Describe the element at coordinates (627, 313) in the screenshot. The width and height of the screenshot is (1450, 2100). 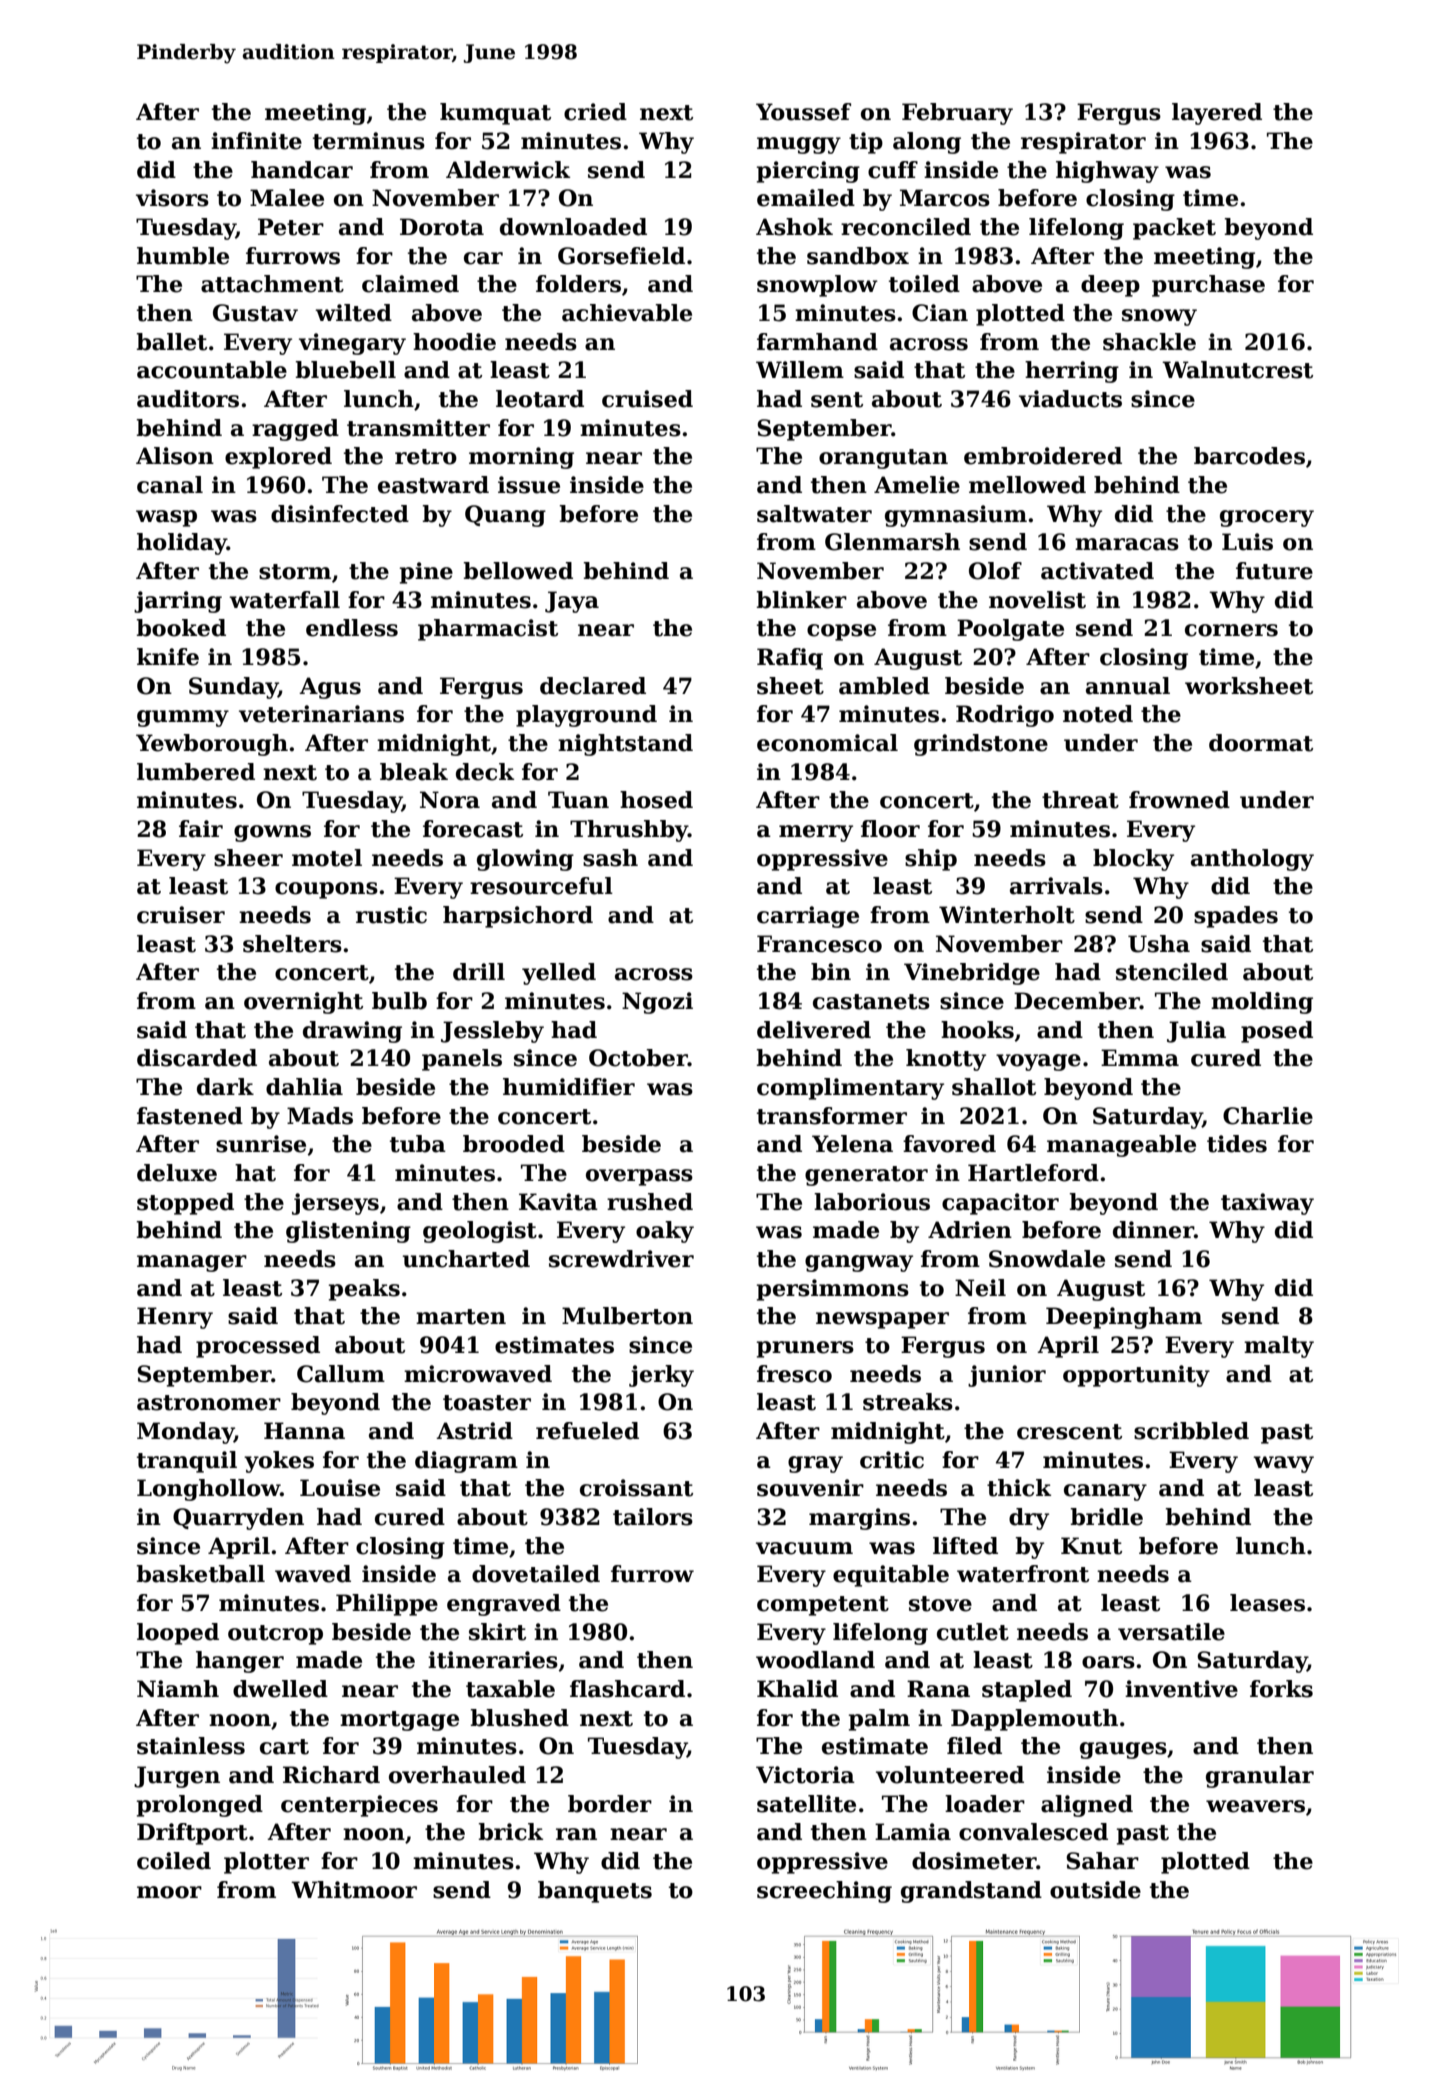
I see `achievable` at that location.
